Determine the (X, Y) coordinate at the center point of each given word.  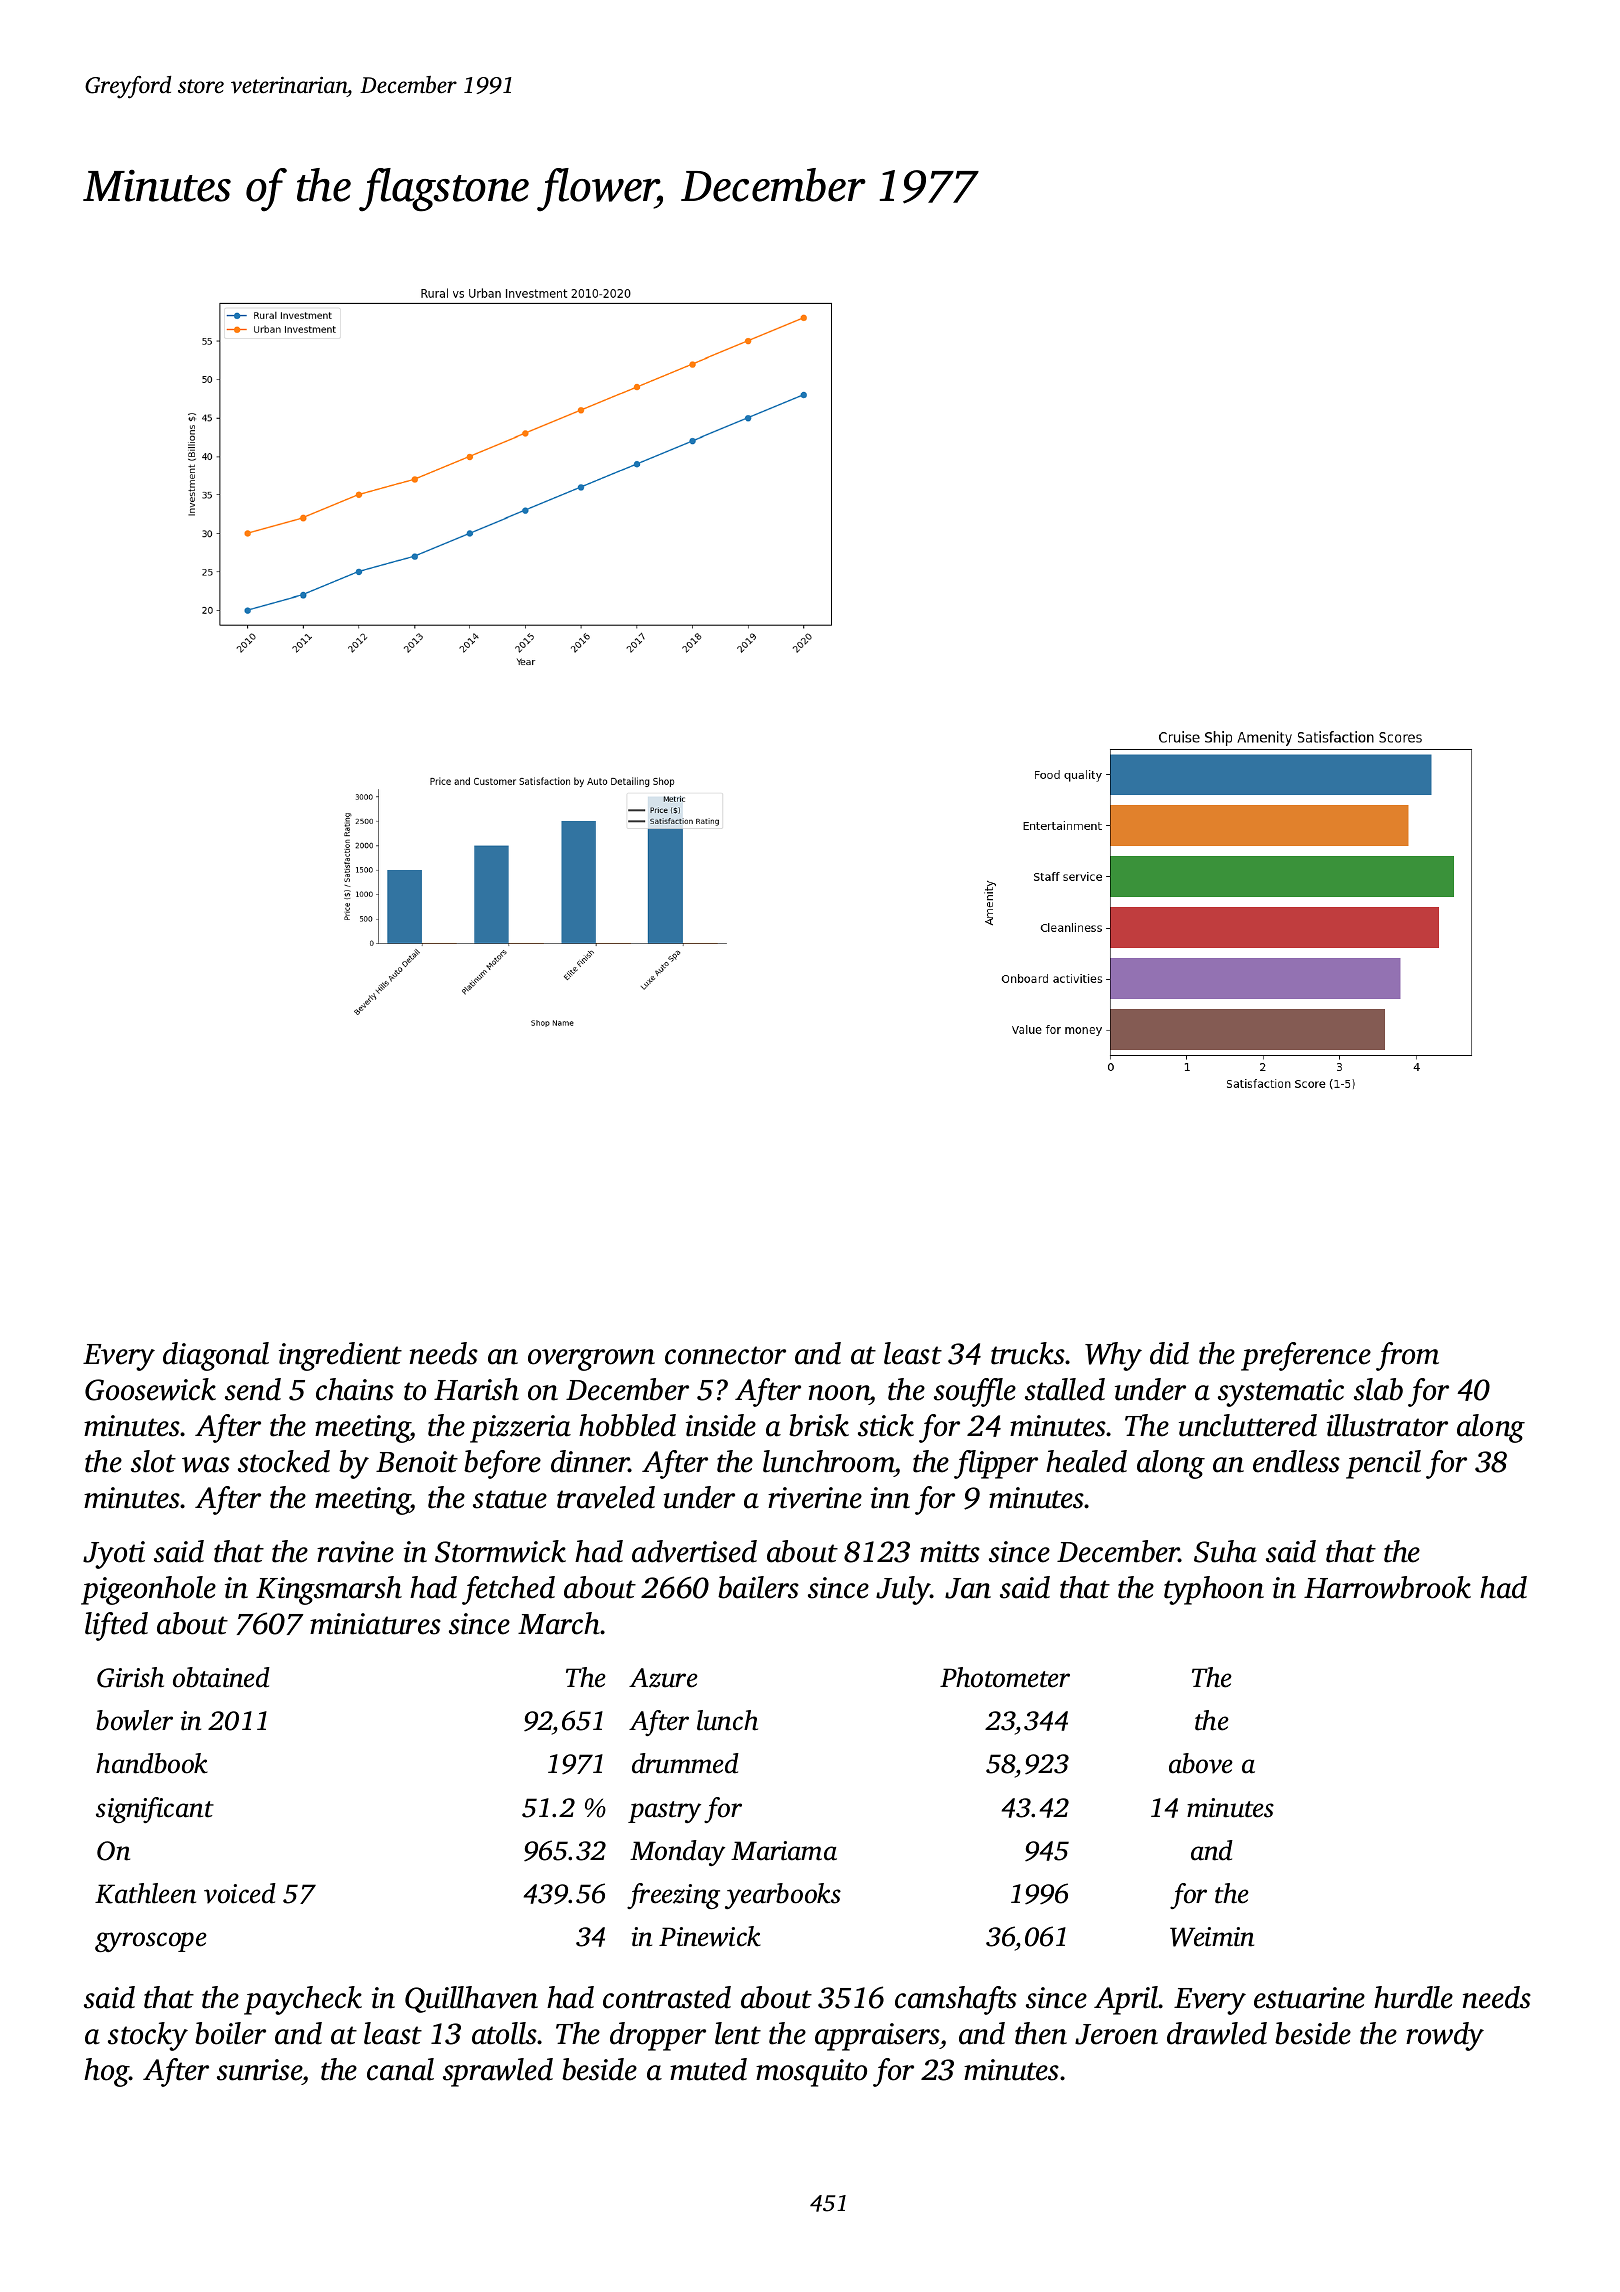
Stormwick (500, 1551)
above (1201, 1763)
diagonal (216, 1356)
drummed (685, 1763)
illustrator (1387, 1425)
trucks (1028, 1353)
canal (400, 2069)
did (1169, 1353)
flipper (996, 1464)
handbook (152, 1763)
